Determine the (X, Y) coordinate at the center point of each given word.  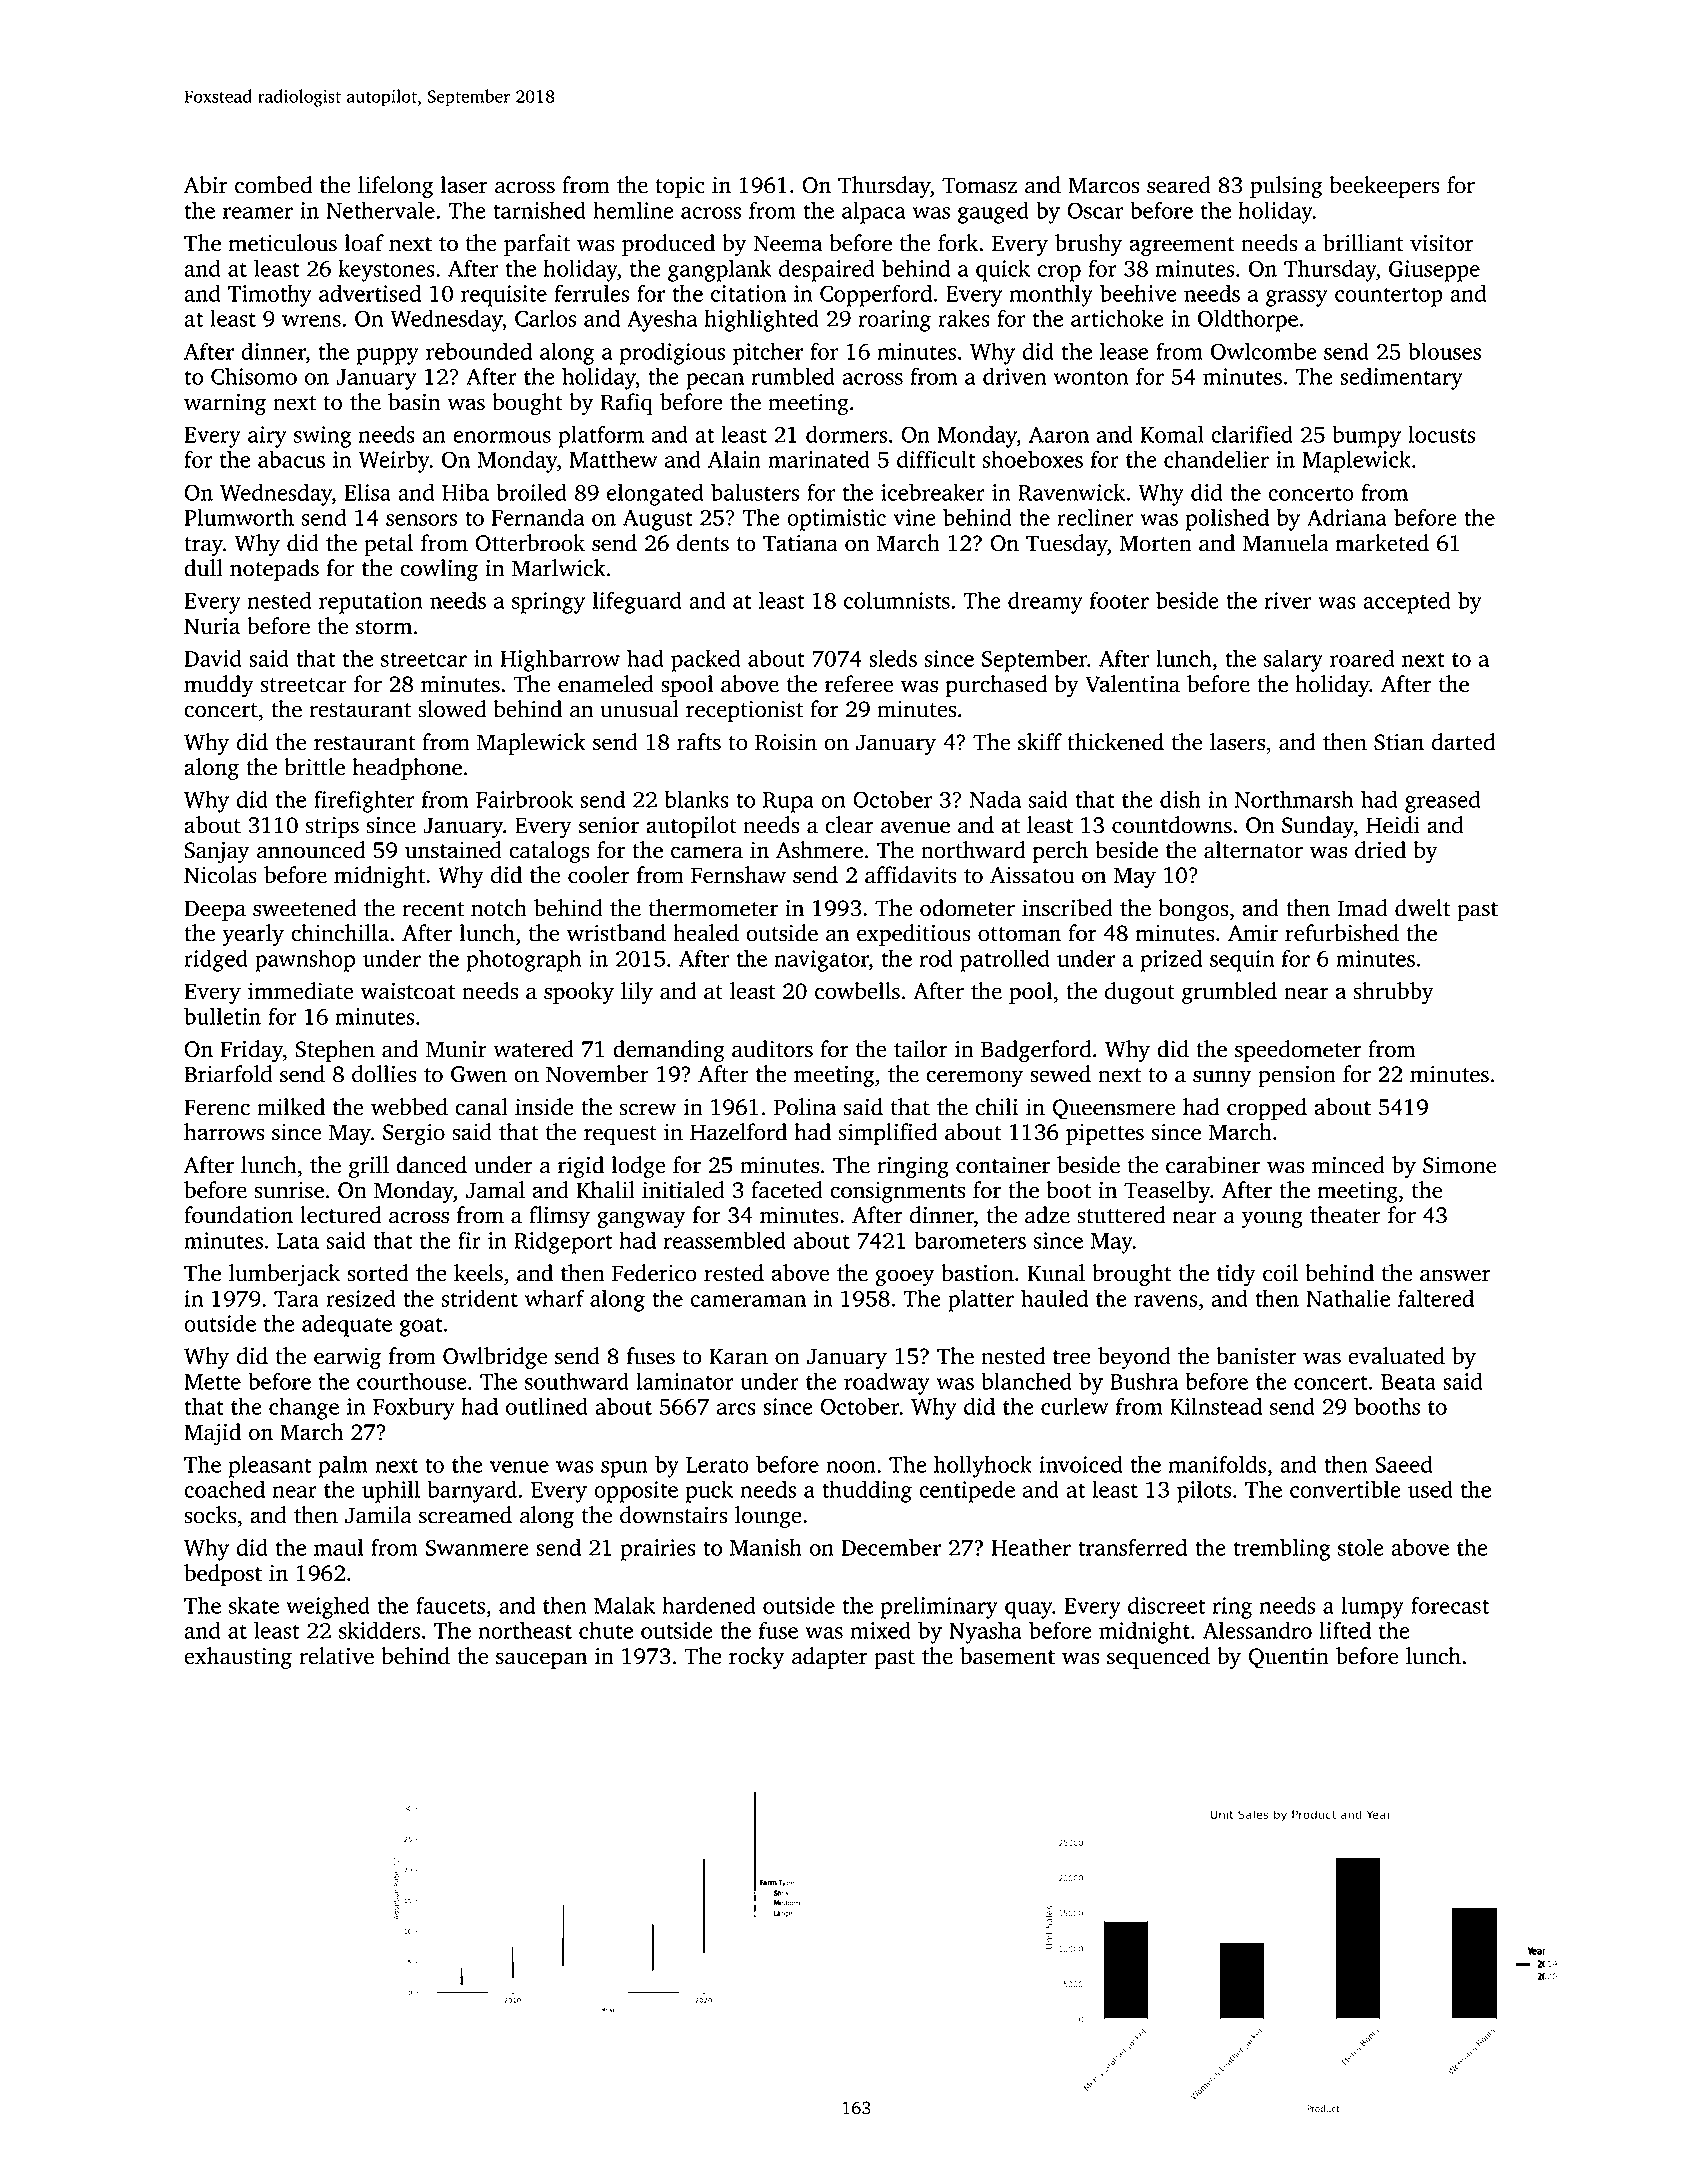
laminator (685, 1381)
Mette (212, 1382)
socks (210, 1515)
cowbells (857, 991)
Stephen (335, 1051)
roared (1362, 658)
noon (851, 1467)
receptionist (744, 711)
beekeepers (1384, 187)
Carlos (546, 318)
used (1430, 1489)
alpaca (874, 212)
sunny (1222, 1078)
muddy (219, 686)
